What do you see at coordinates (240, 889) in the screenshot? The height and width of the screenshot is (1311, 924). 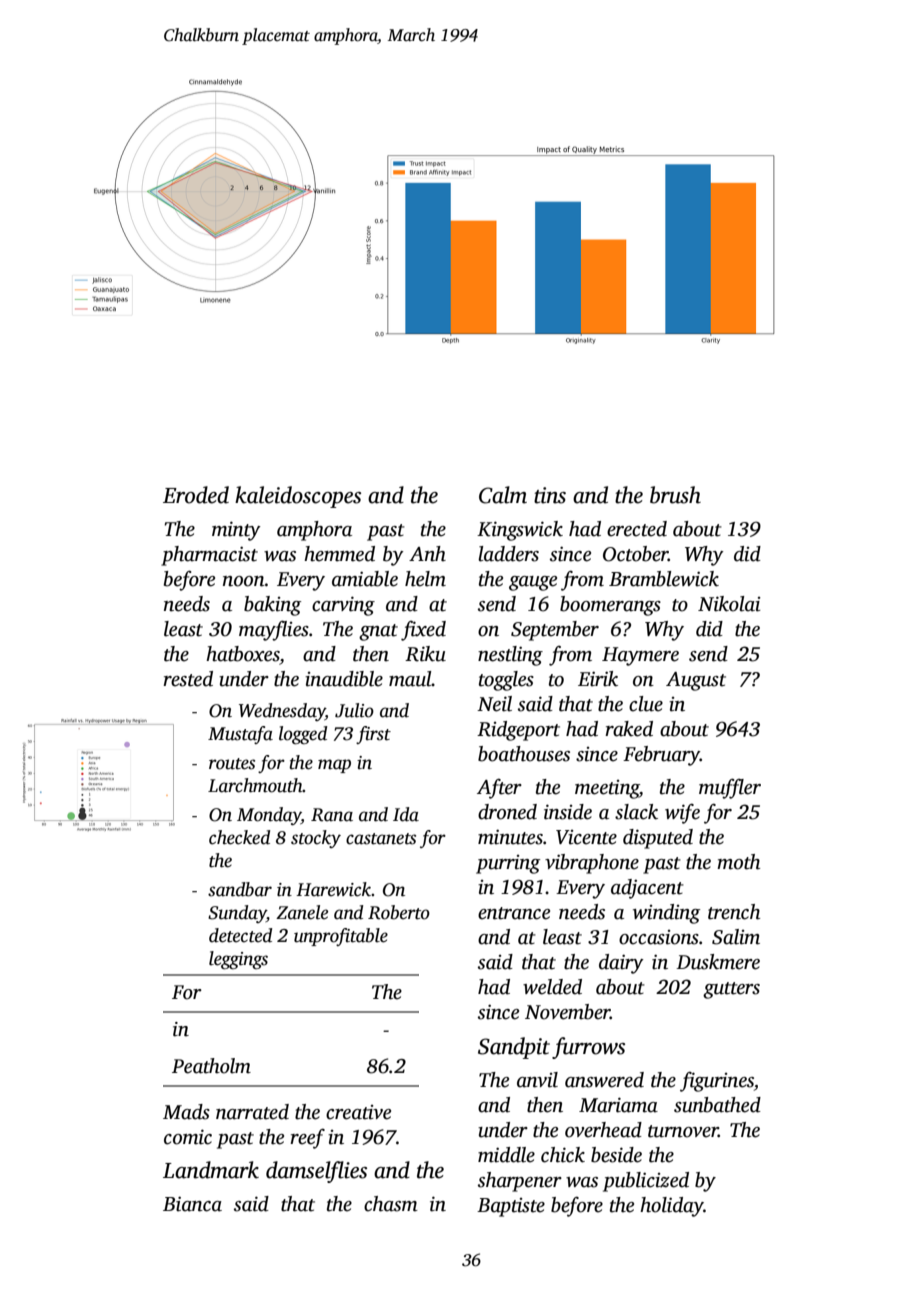 I see `sandbar` at bounding box center [240, 889].
